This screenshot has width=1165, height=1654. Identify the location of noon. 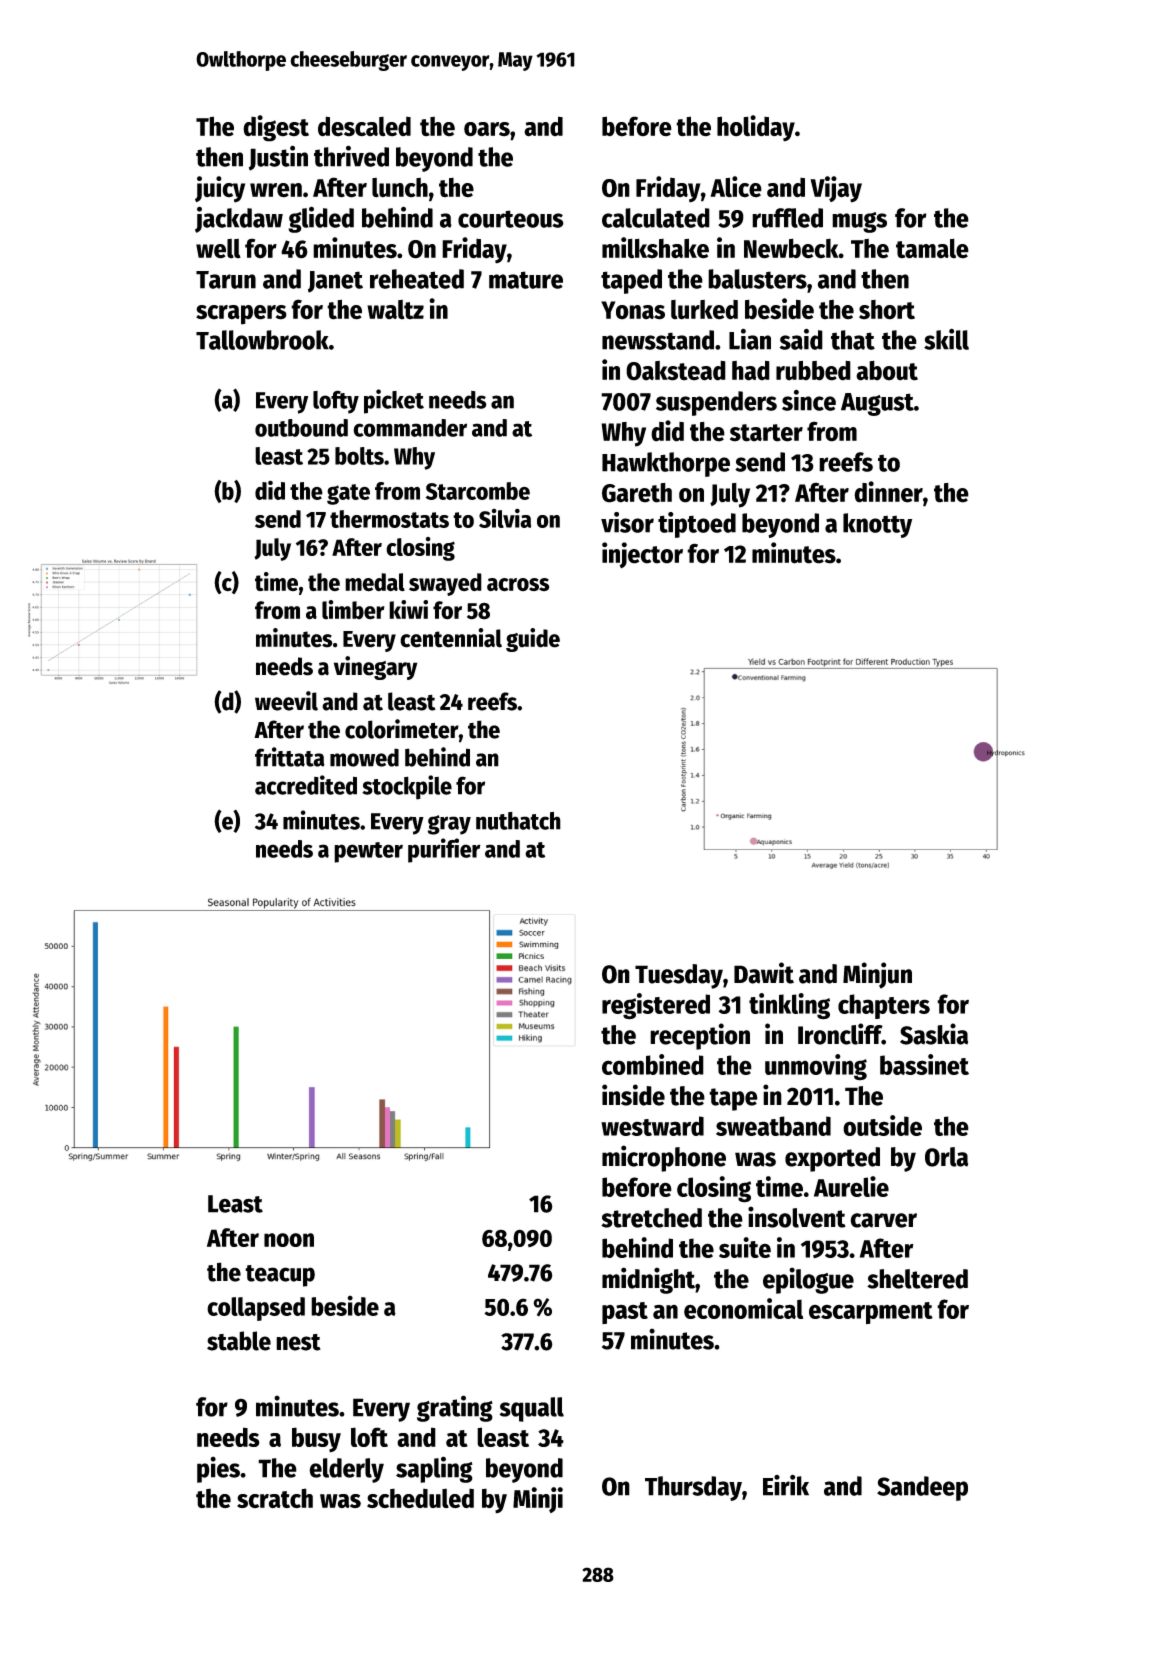
(289, 1240).
